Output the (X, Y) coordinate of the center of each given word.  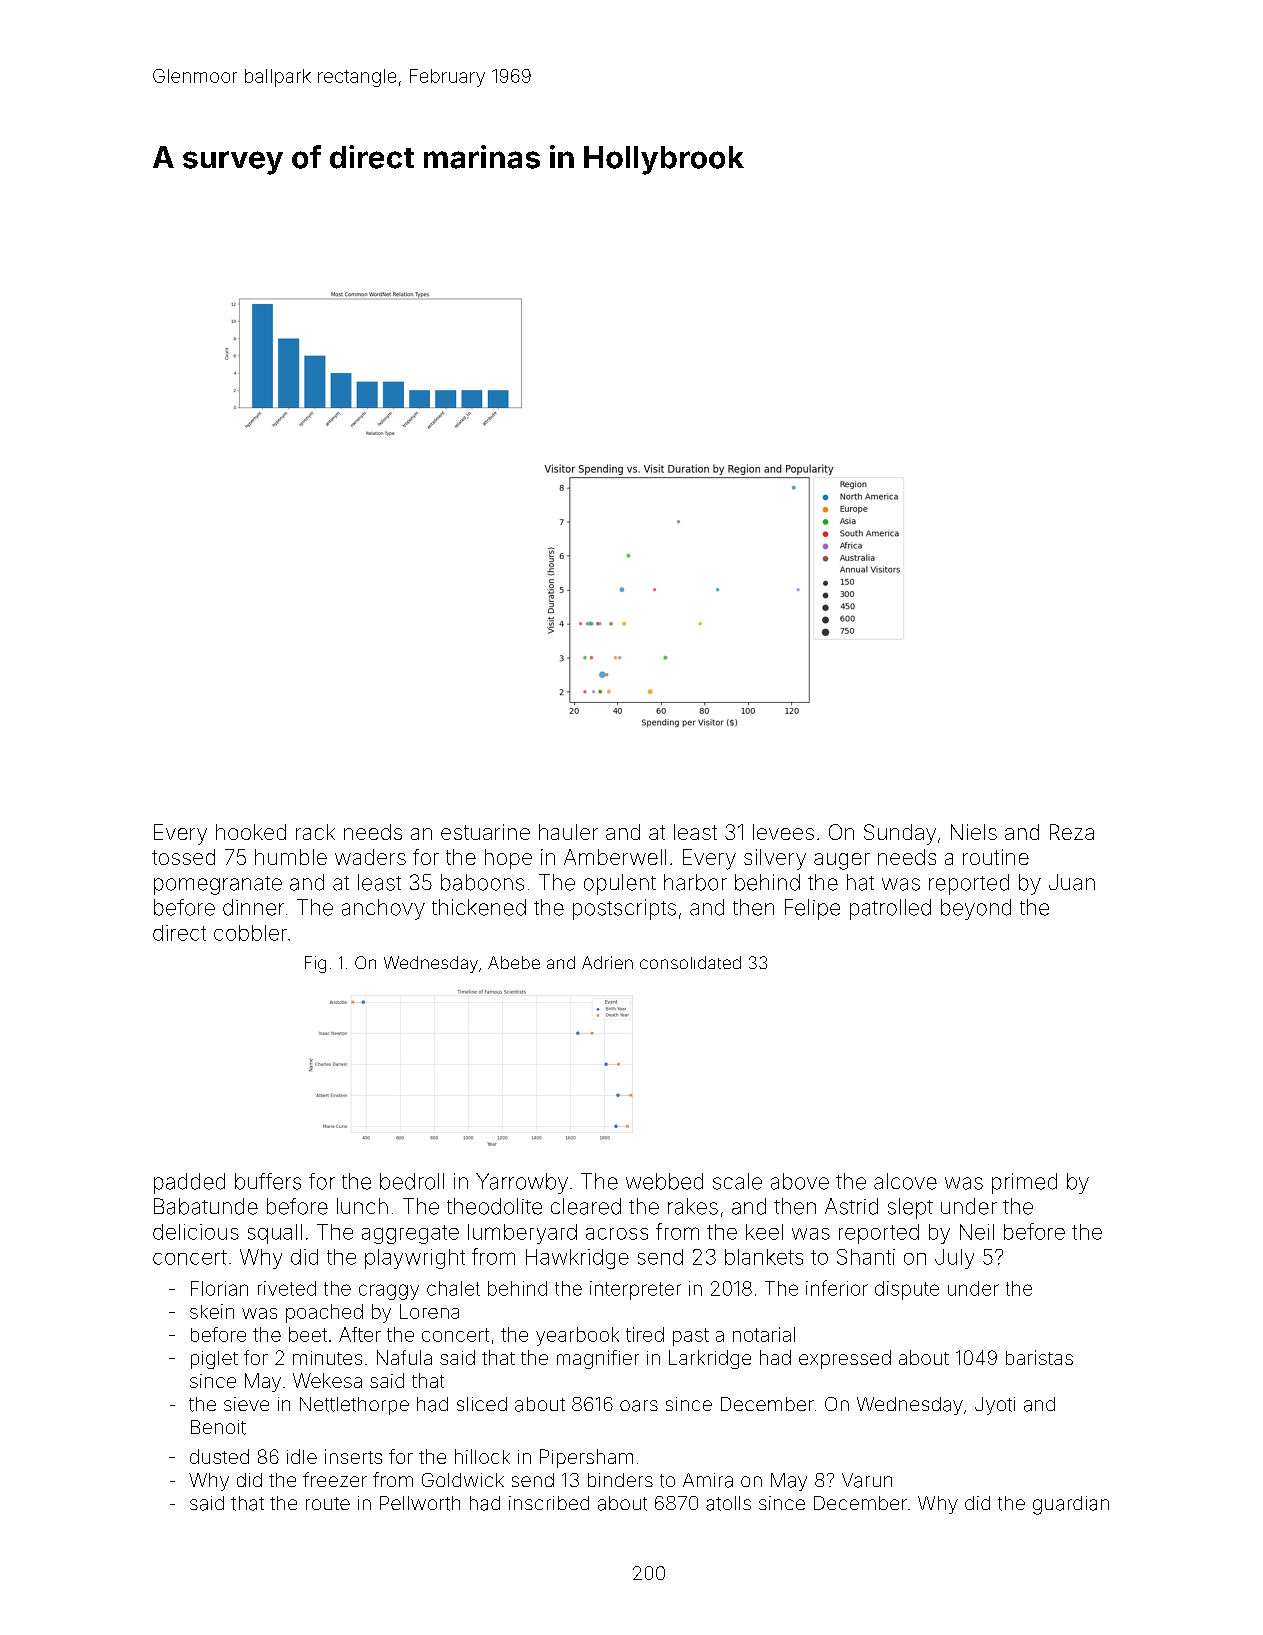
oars (639, 1406)
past (691, 1337)
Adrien (607, 962)
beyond (976, 909)
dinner (253, 907)
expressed (845, 1359)
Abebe (514, 962)
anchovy (383, 909)
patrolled (890, 909)
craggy (389, 1292)
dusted (219, 1456)
